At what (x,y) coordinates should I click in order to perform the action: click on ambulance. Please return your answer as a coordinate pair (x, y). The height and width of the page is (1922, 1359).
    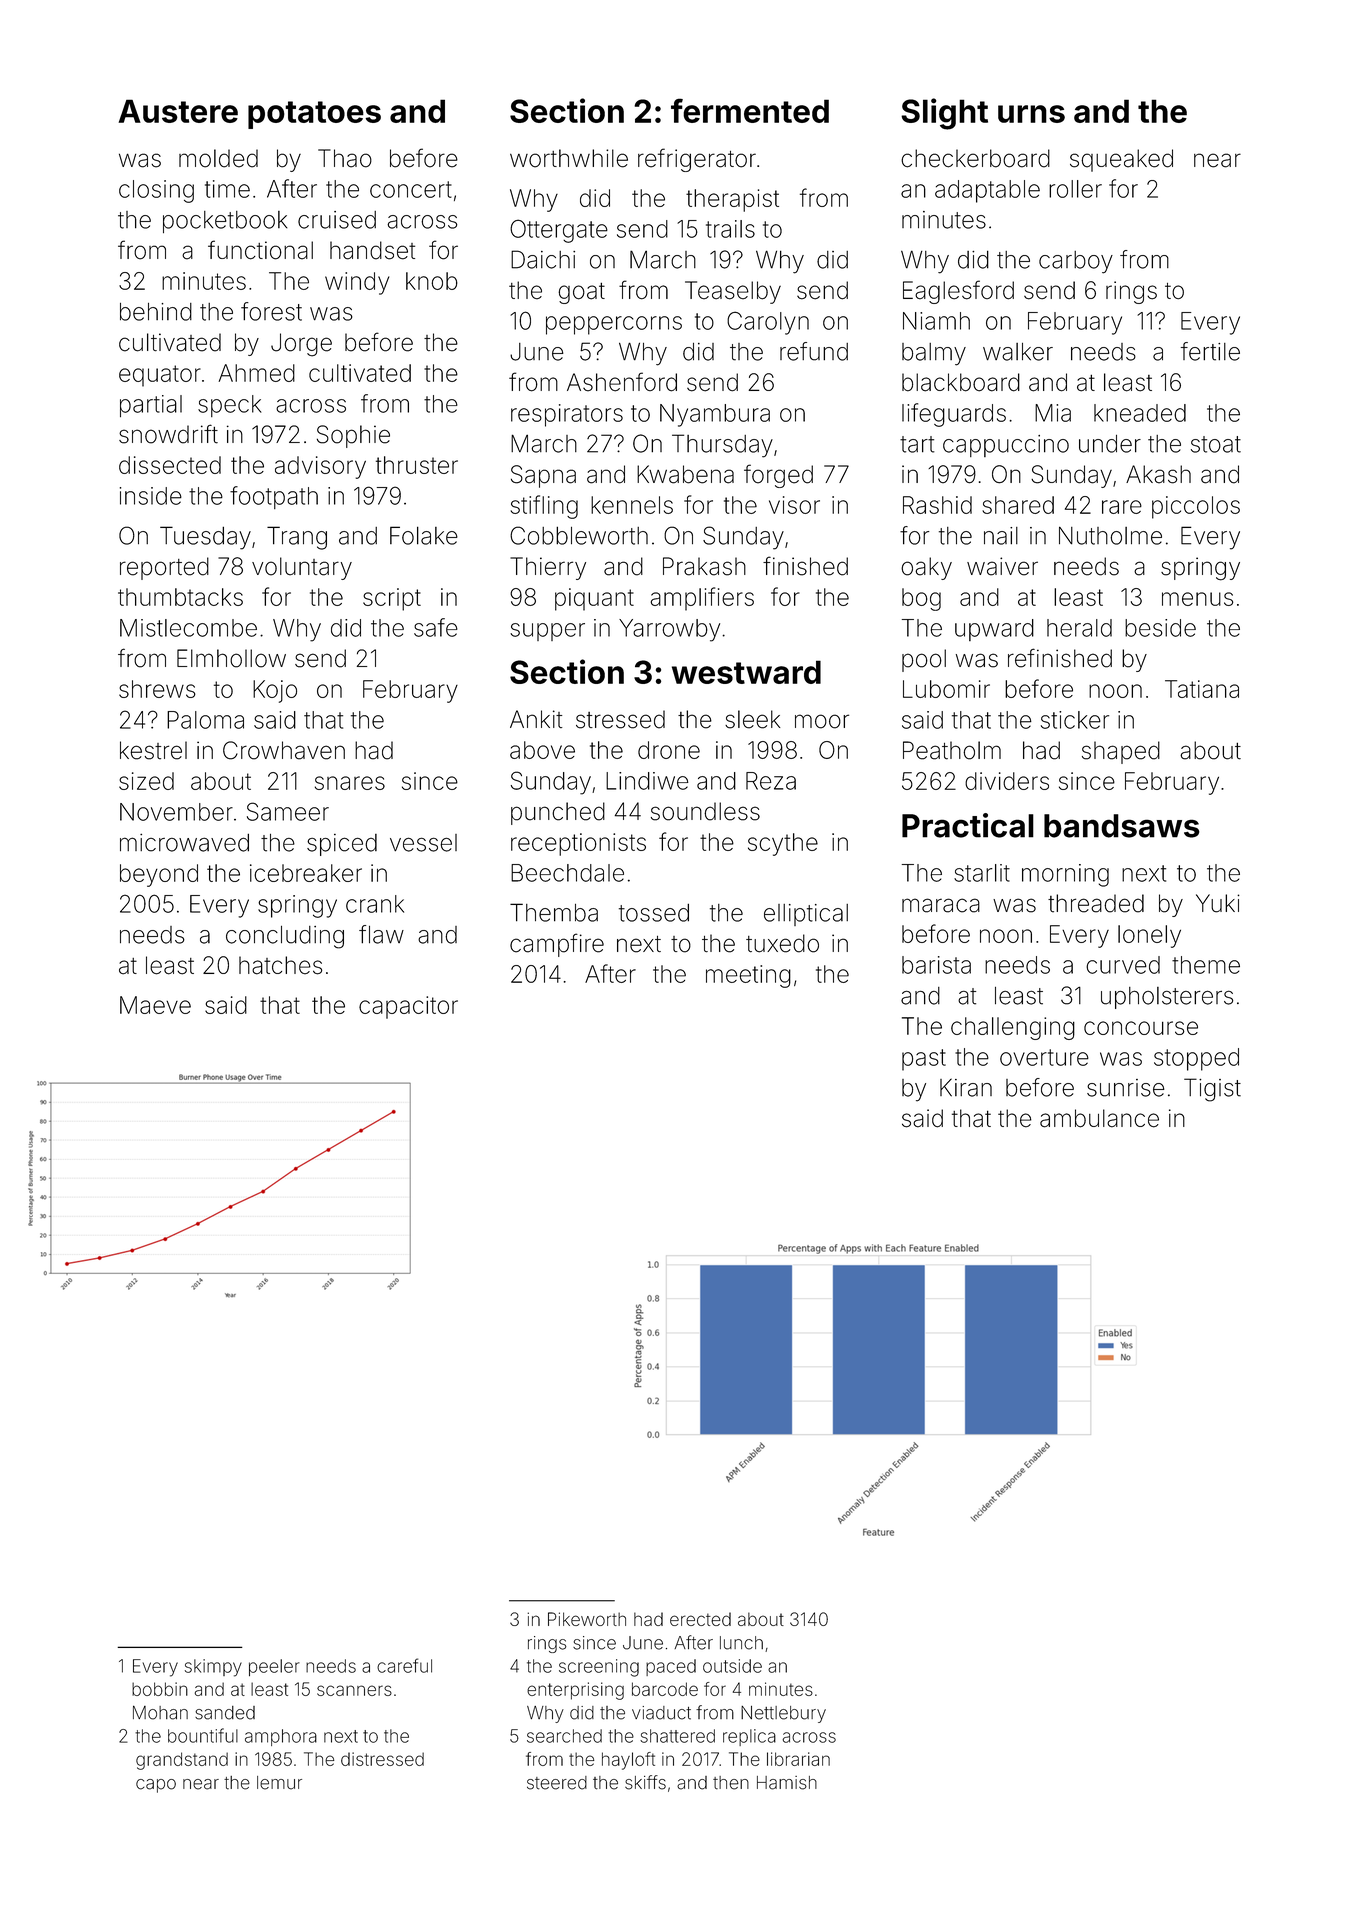
    Looking at the image, I should click on (1099, 1118).
